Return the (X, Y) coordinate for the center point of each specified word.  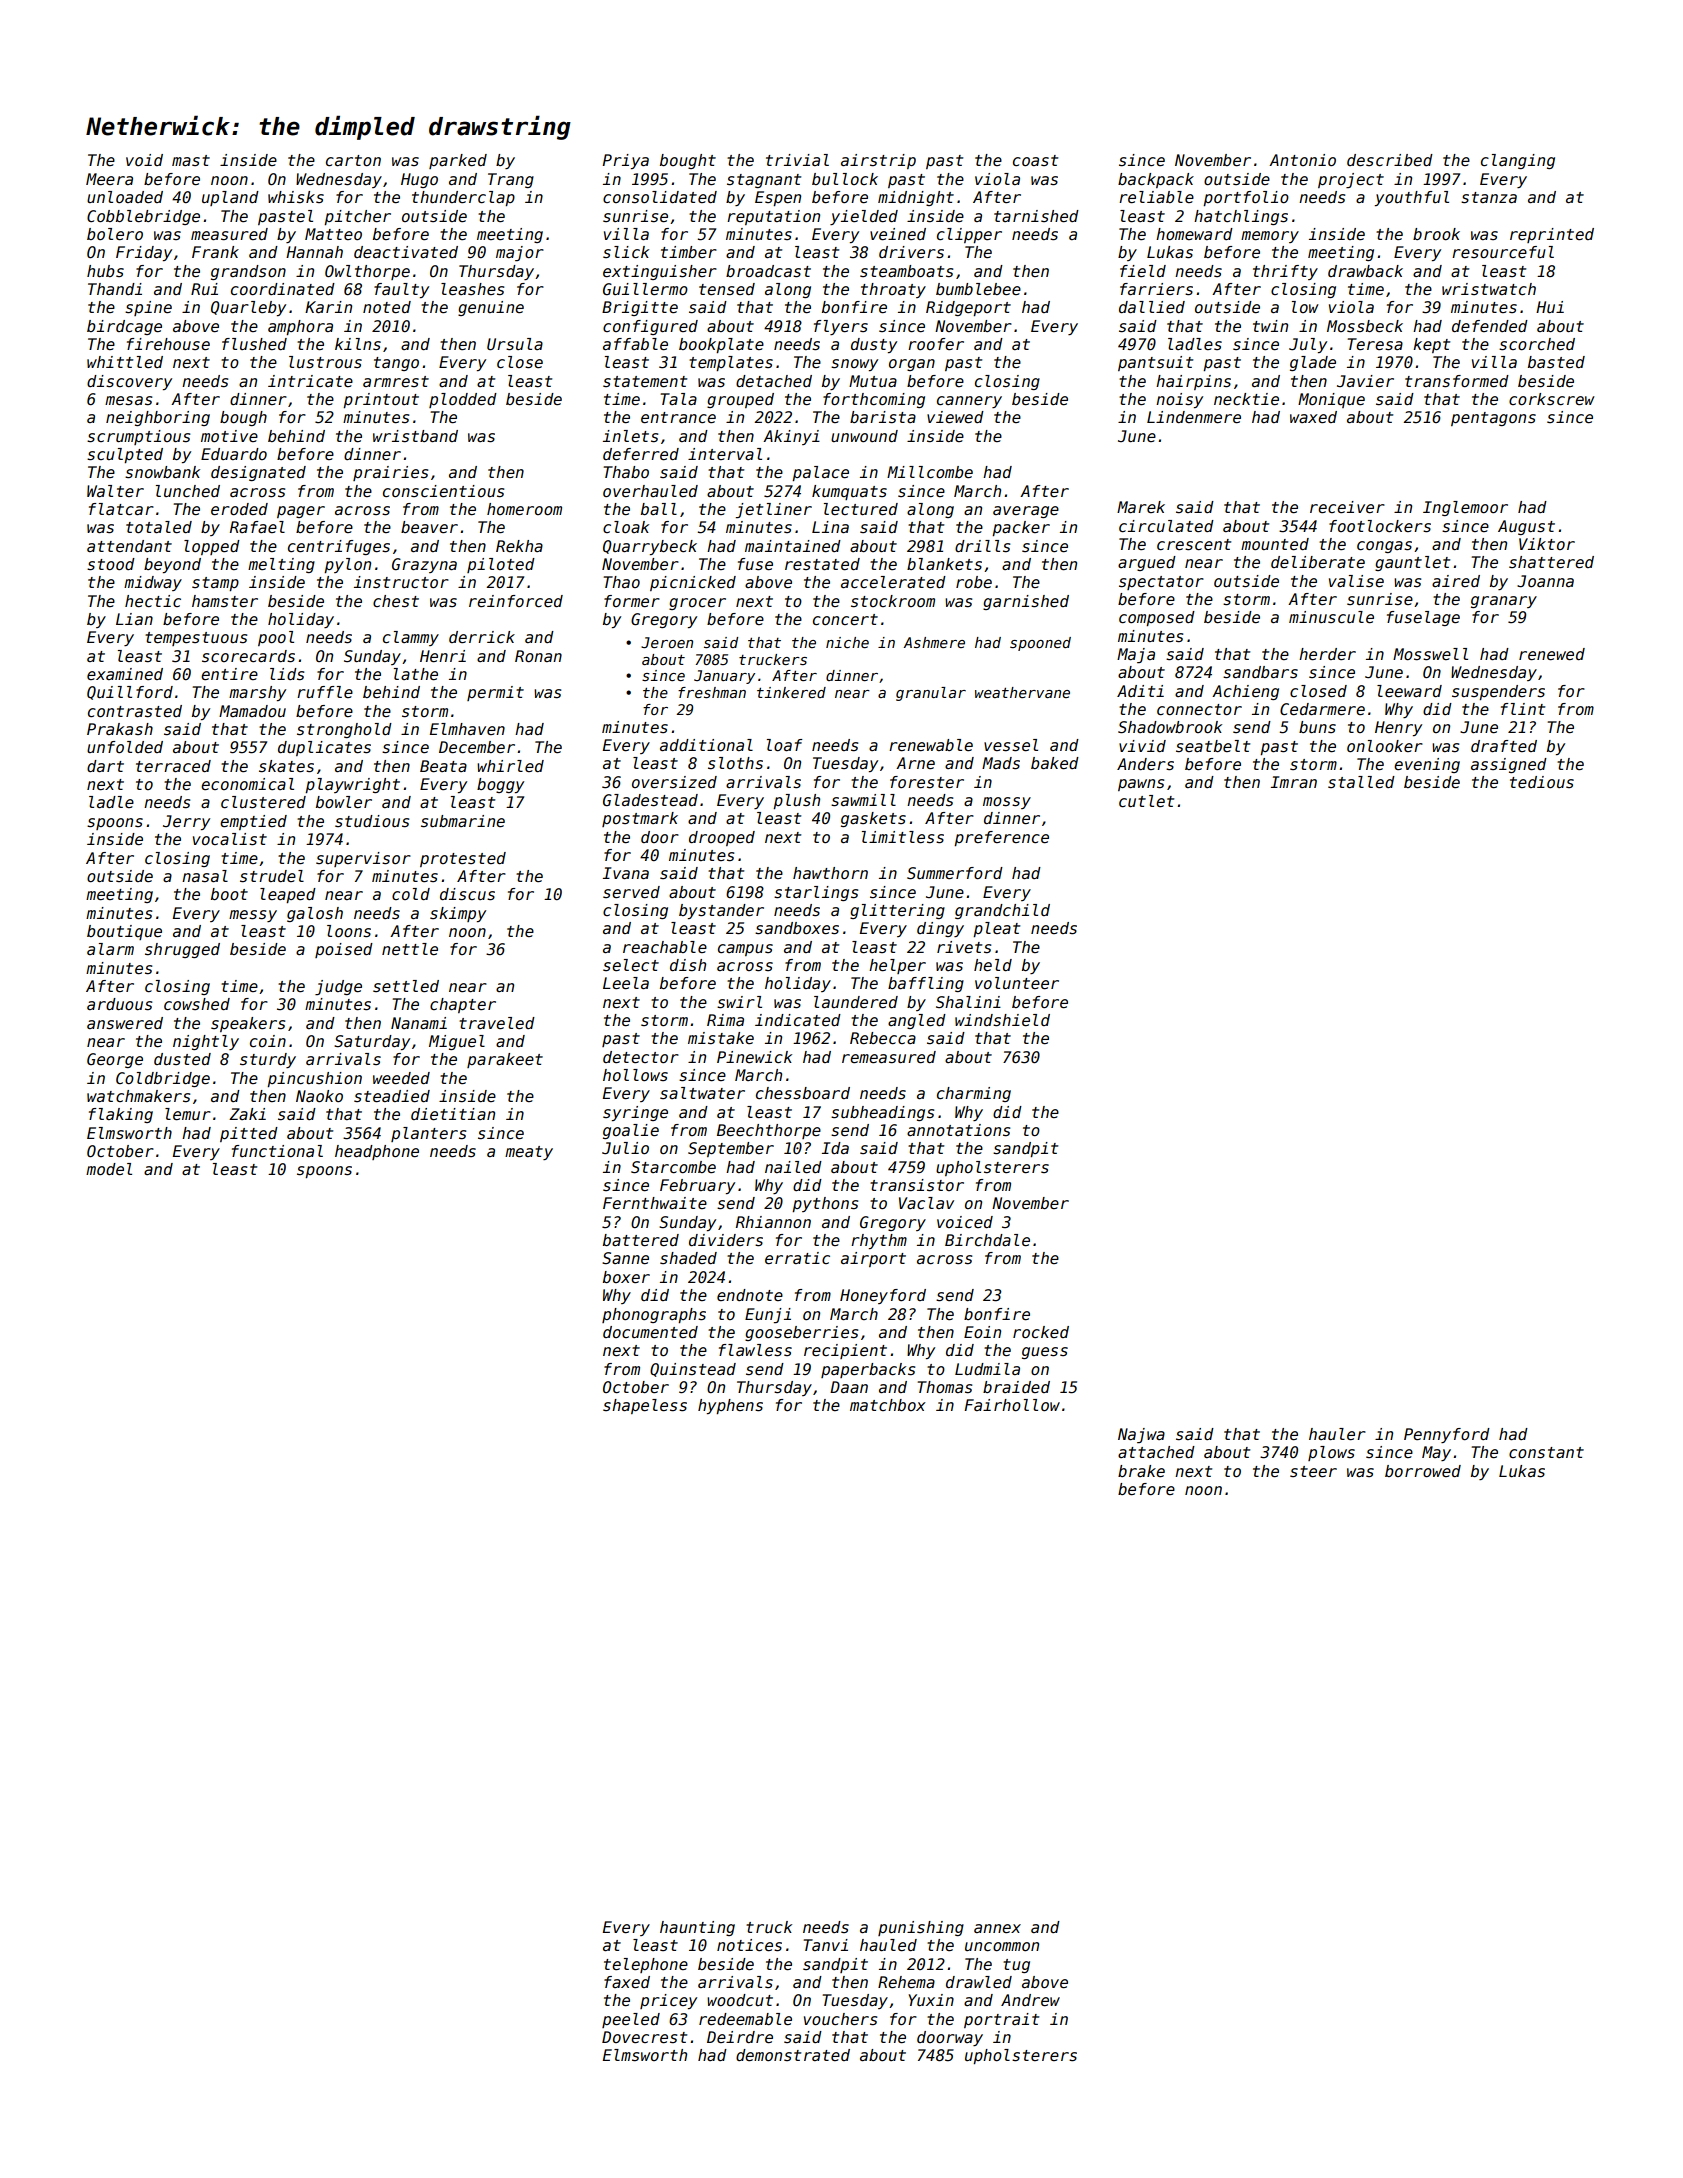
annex (997, 1928)
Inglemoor (1465, 508)
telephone (646, 1965)
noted (387, 307)
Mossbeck (1365, 326)
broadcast (768, 271)
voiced (965, 1222)
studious (372, 821)
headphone (377, 1152)
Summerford (955, 873)
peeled (631, 2020)
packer (1021, 528)
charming (974, 1094)
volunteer (1017, 983)
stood (111, 564)
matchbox (888, 1405)
